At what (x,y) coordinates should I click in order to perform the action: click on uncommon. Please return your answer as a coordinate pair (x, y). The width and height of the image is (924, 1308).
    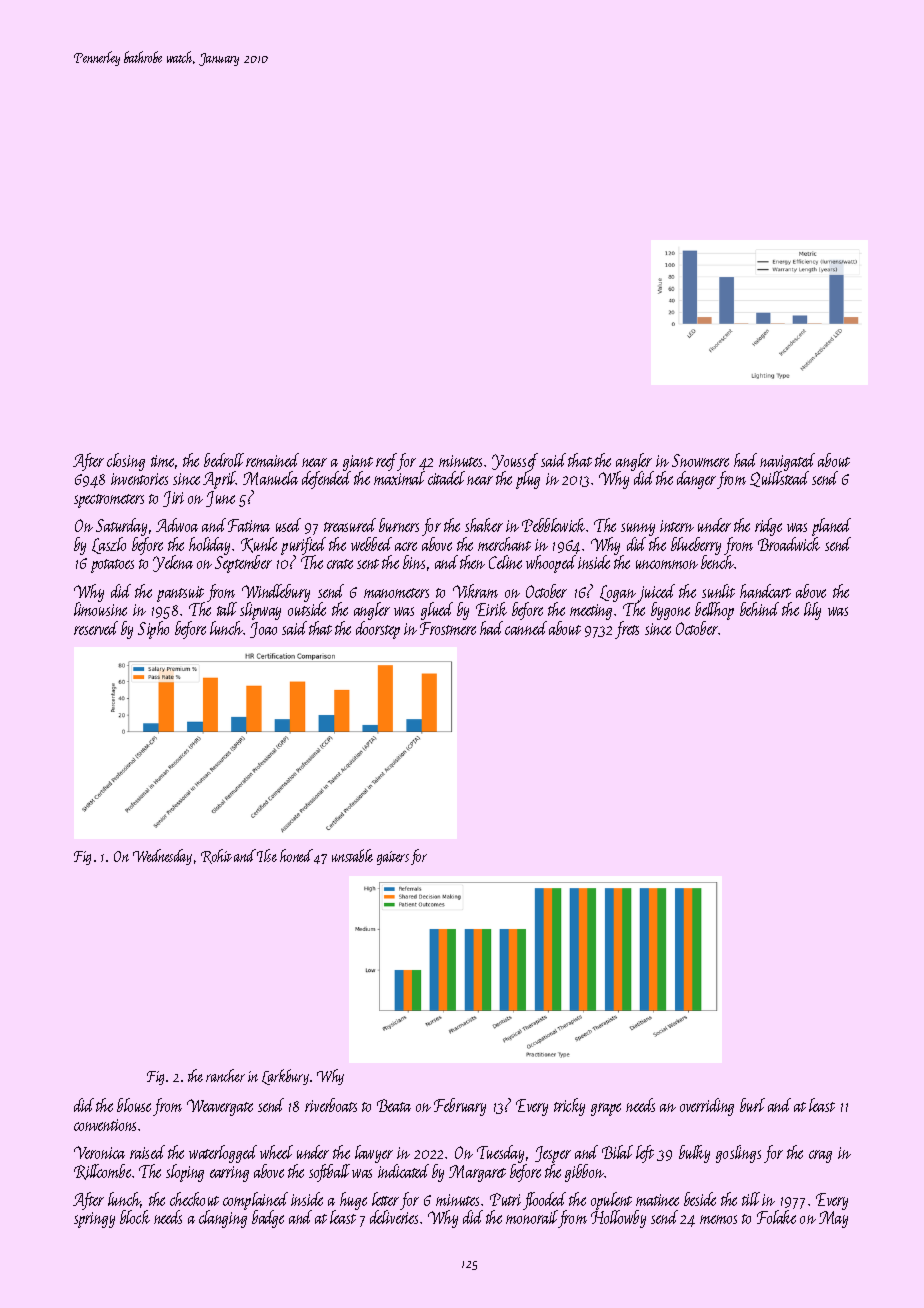
    Looking at the image, I should click on (667, 564).
